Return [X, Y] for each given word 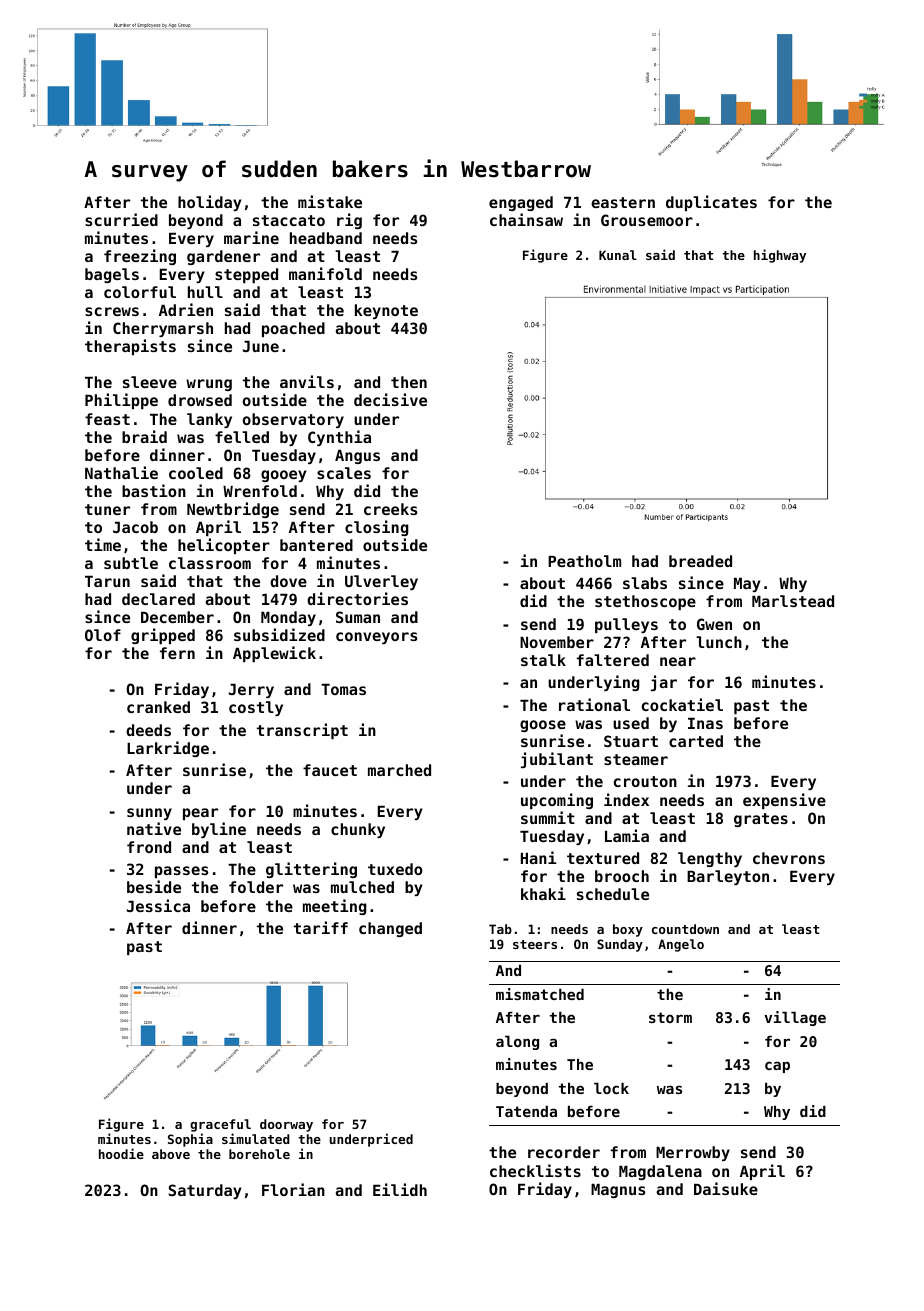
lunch [719, 642]
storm [670, 1017]
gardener [223, 257]
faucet [330, 770]
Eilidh [400, 1189]
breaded [700, 561]
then [409, 382]
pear [200, 814]
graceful [220, 1125]
